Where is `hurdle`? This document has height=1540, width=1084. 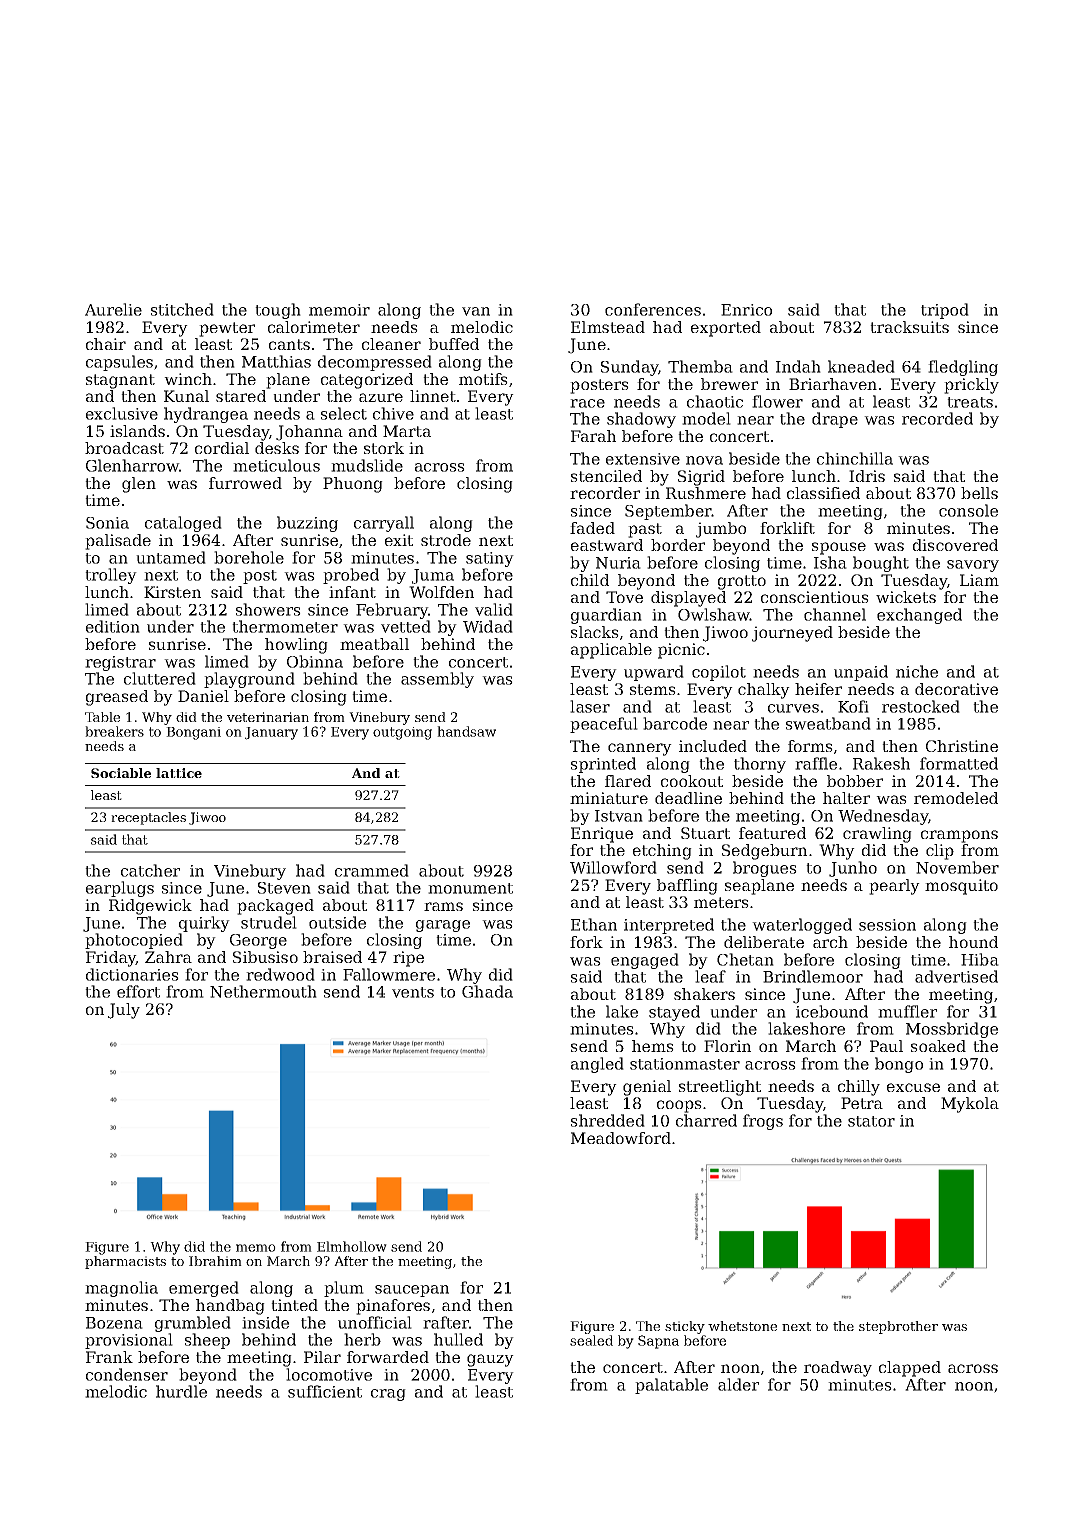
hurdle is located at coordinates (181, 1391).
